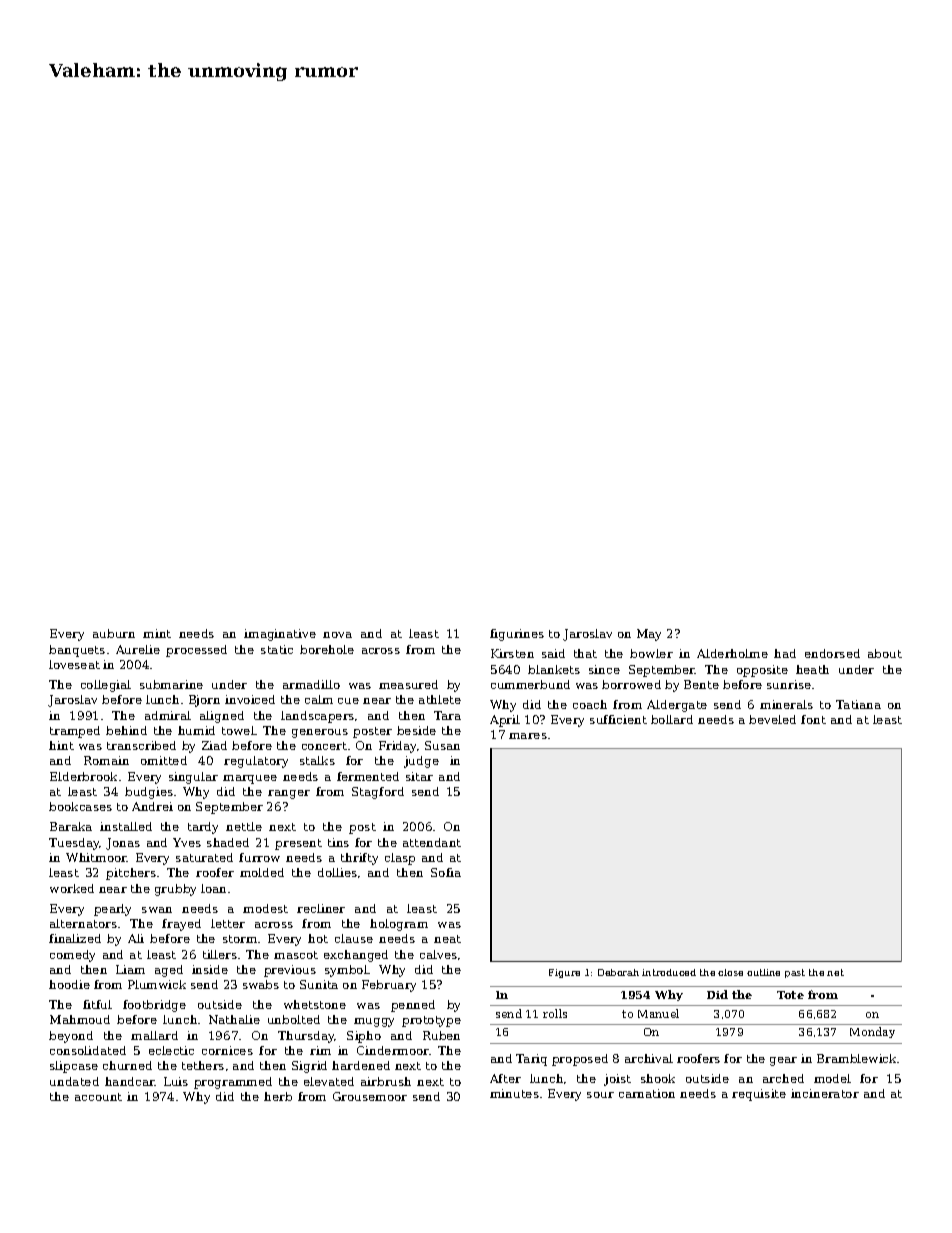 The height and width of the screenshot is (1233, 952). I want to click on Tuesday, so click(74, 844).
